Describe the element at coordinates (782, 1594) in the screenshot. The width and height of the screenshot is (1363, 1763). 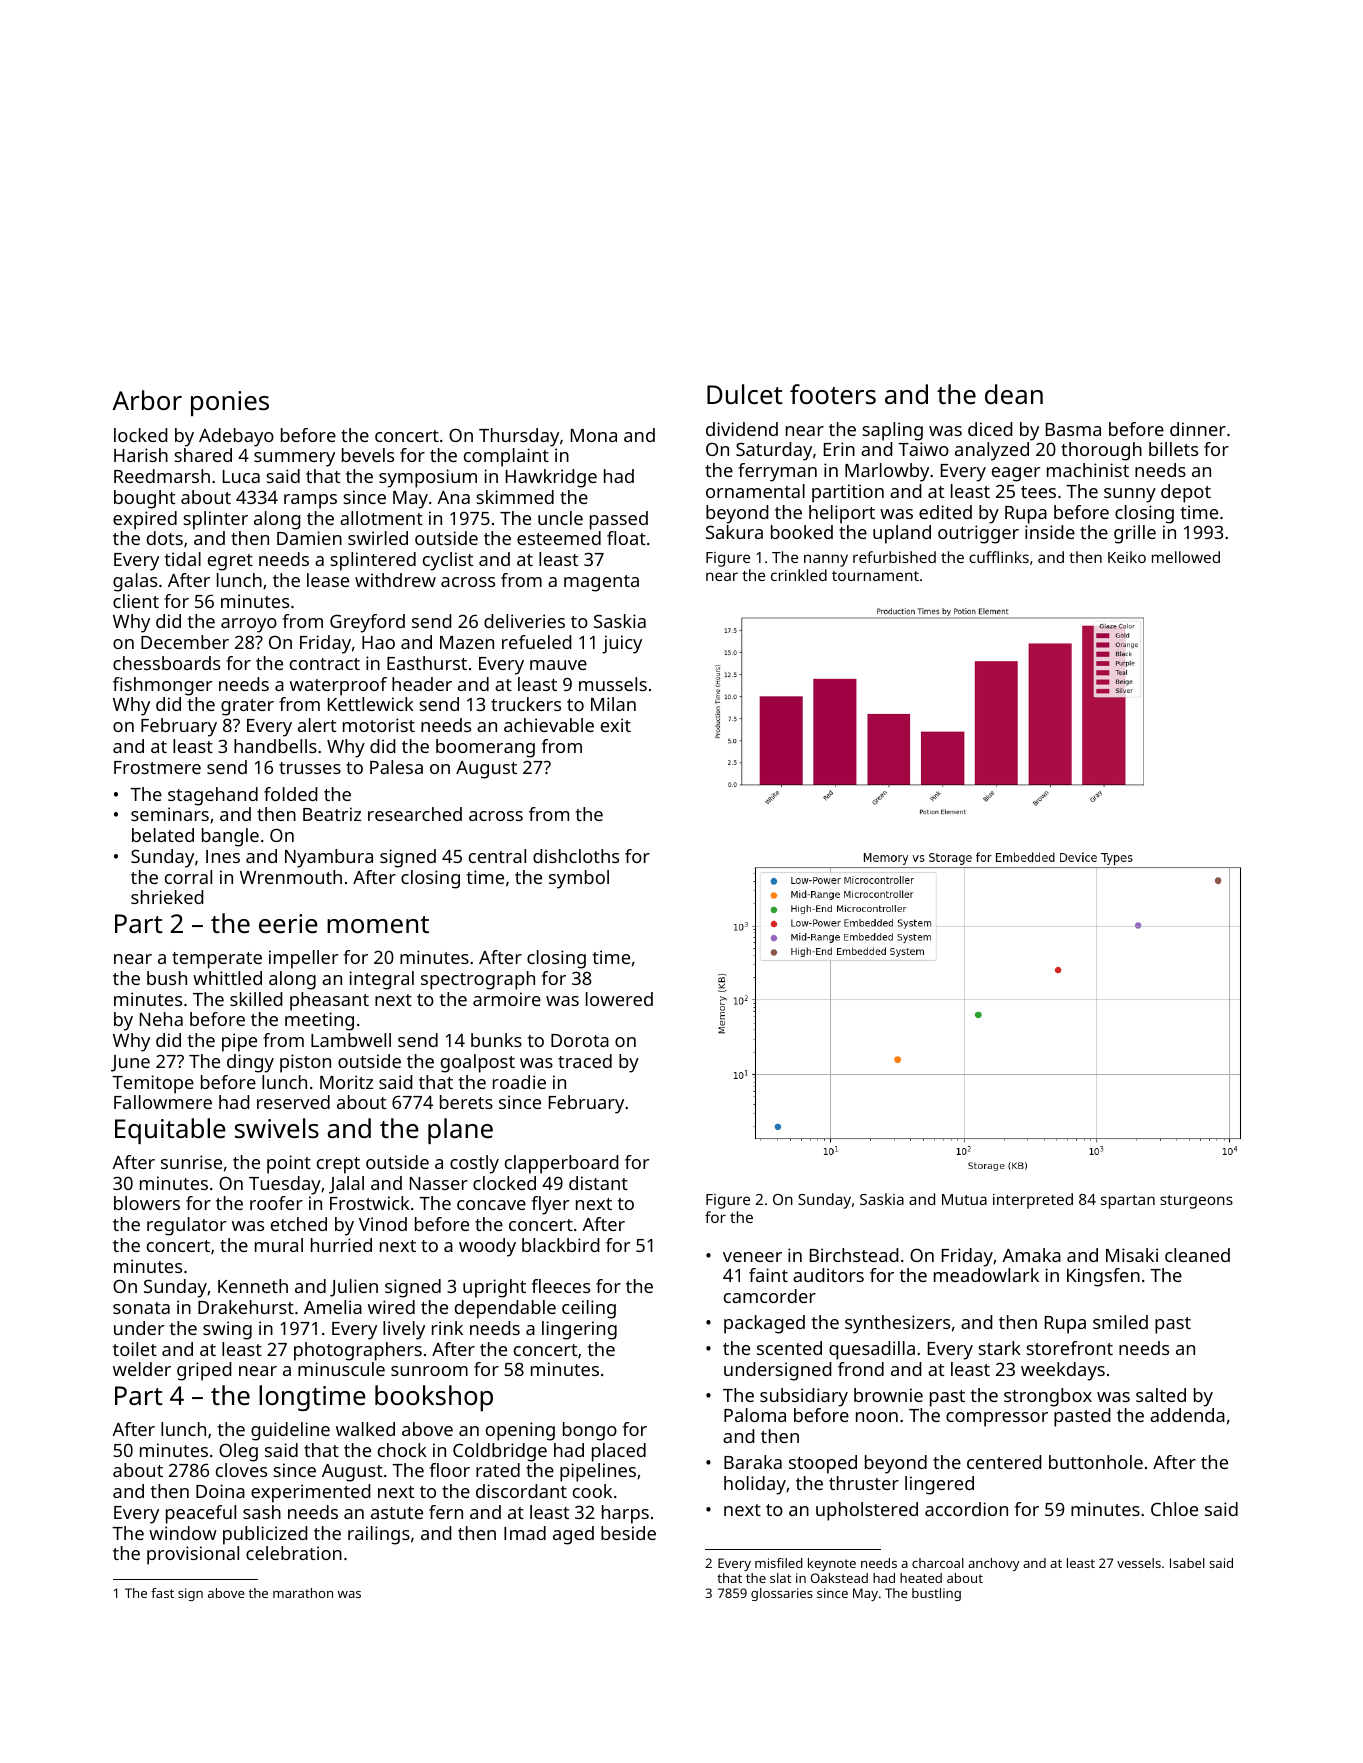
I see `glossaries` at that location.
